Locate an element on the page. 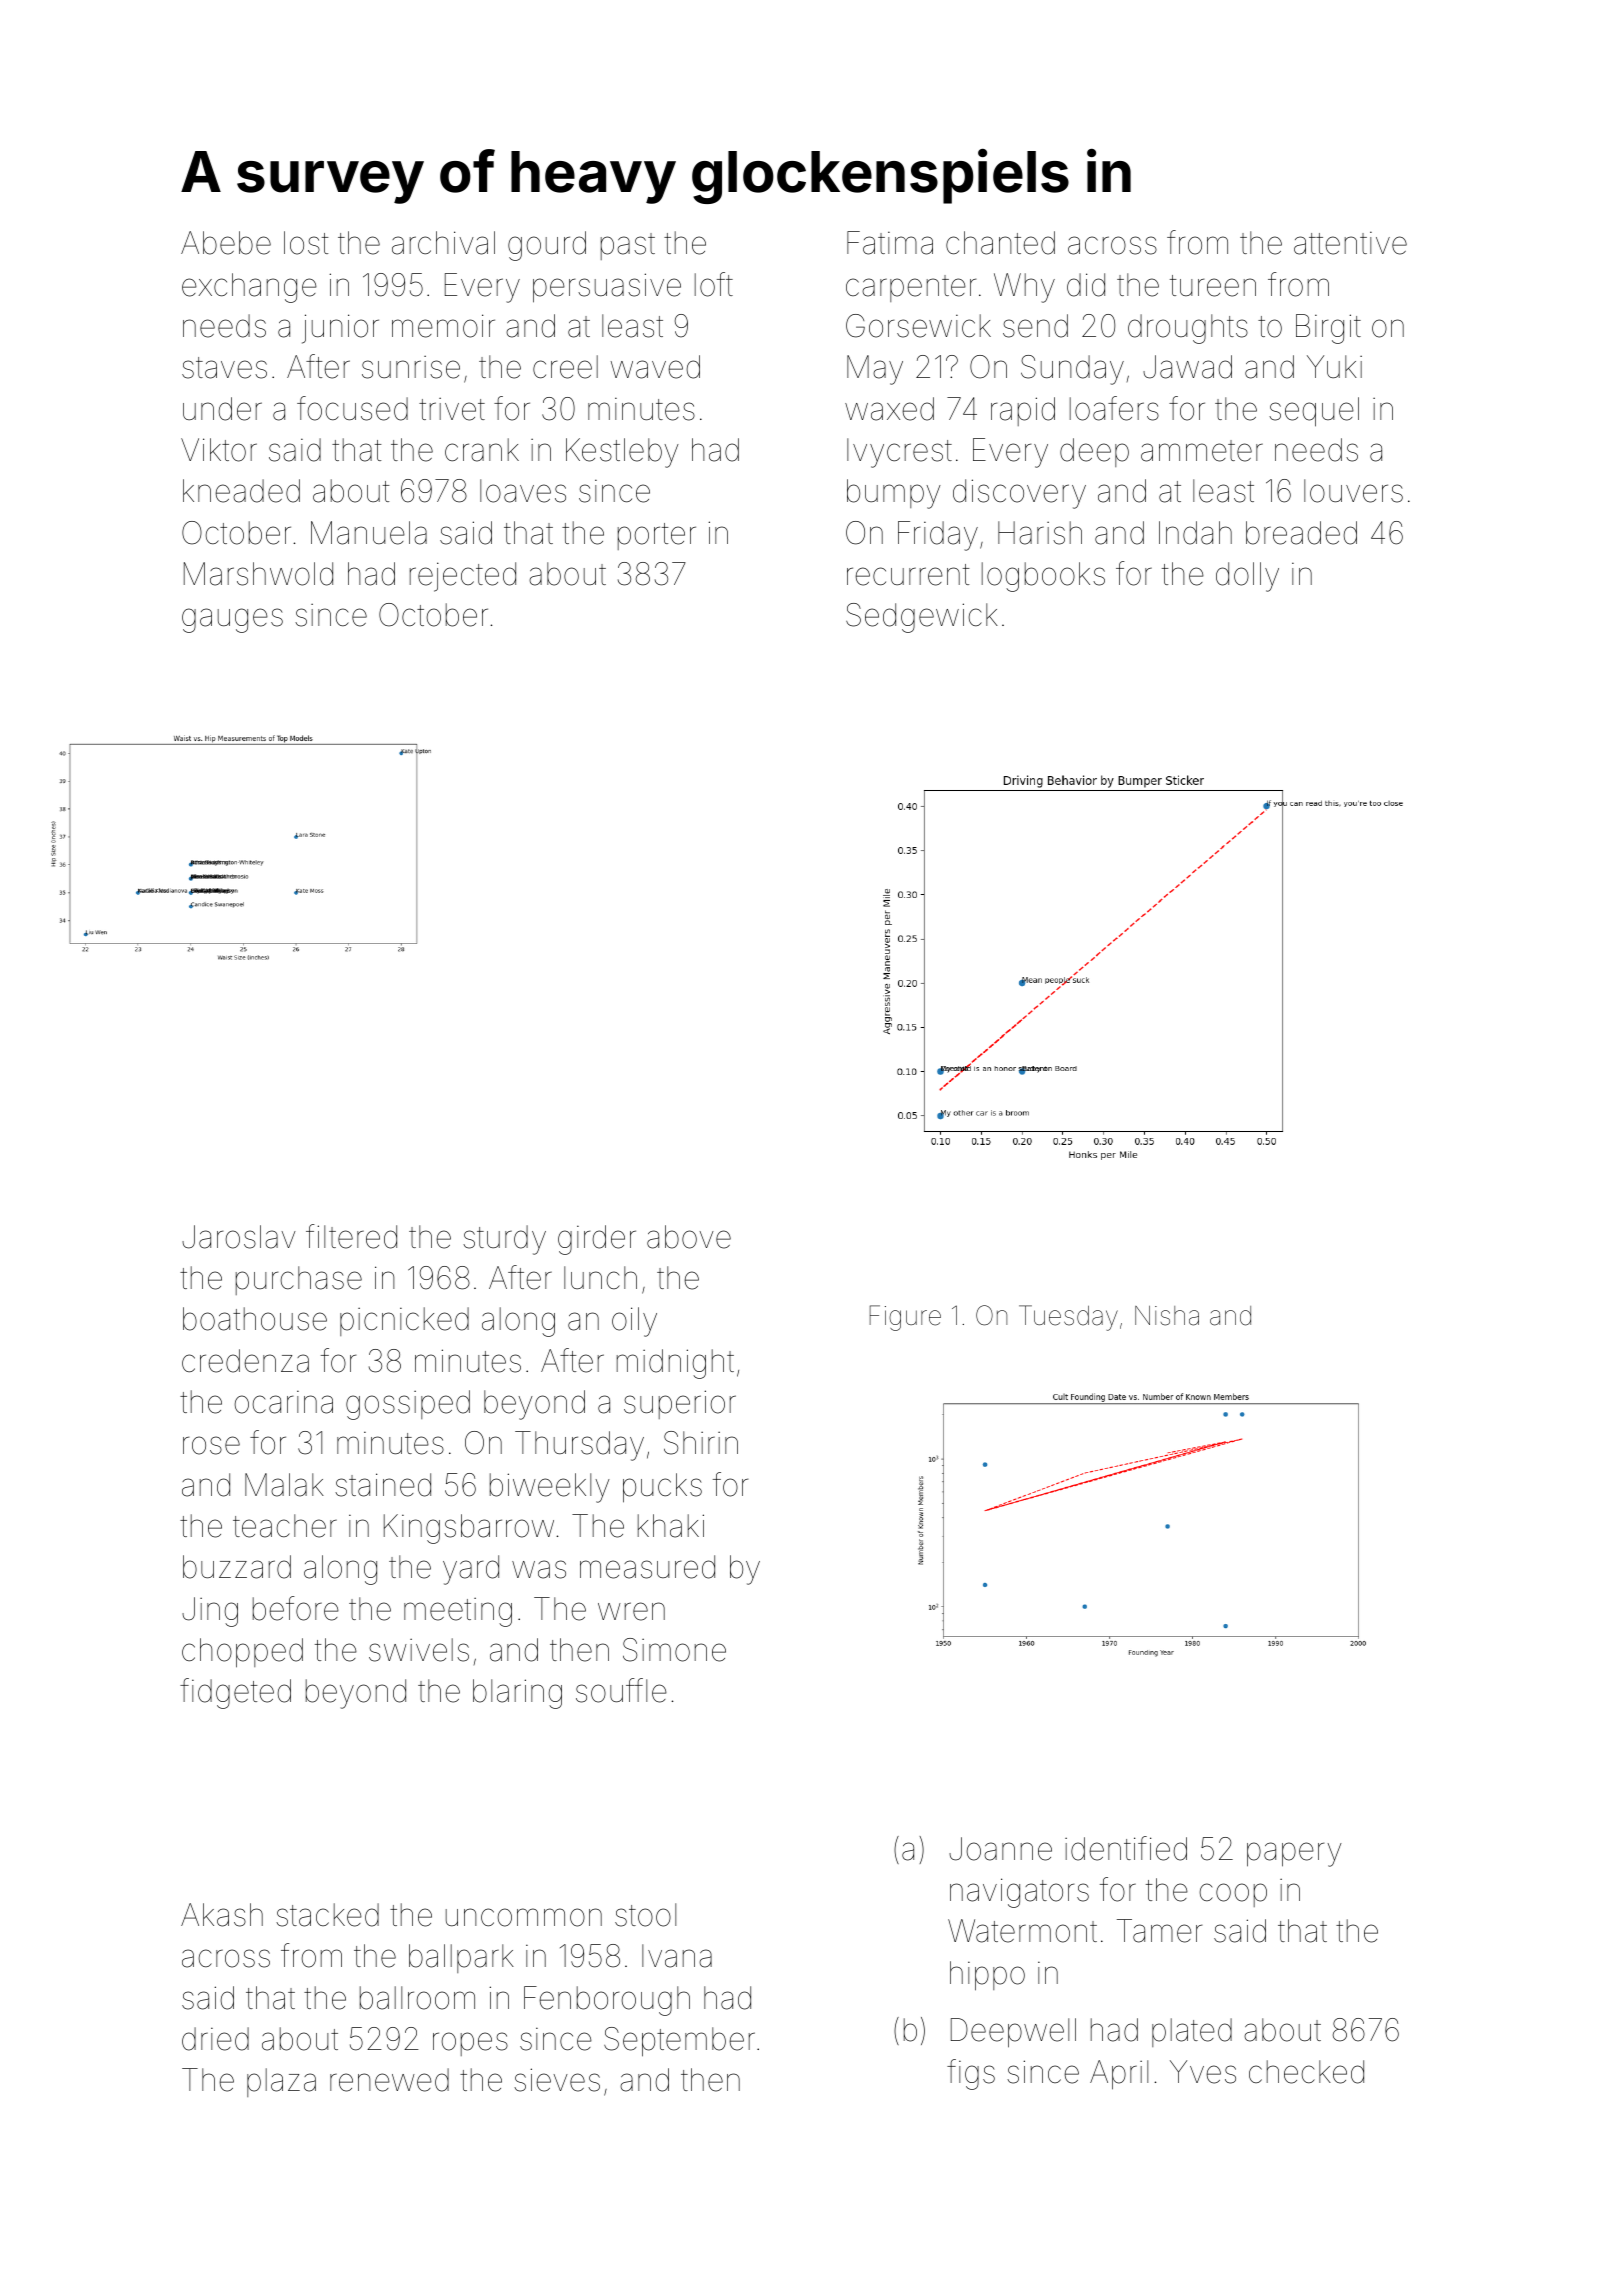 Image resolution: width=1620 pixels, height=2292 pixels. tureen is located at coordinates (1213, 286).
